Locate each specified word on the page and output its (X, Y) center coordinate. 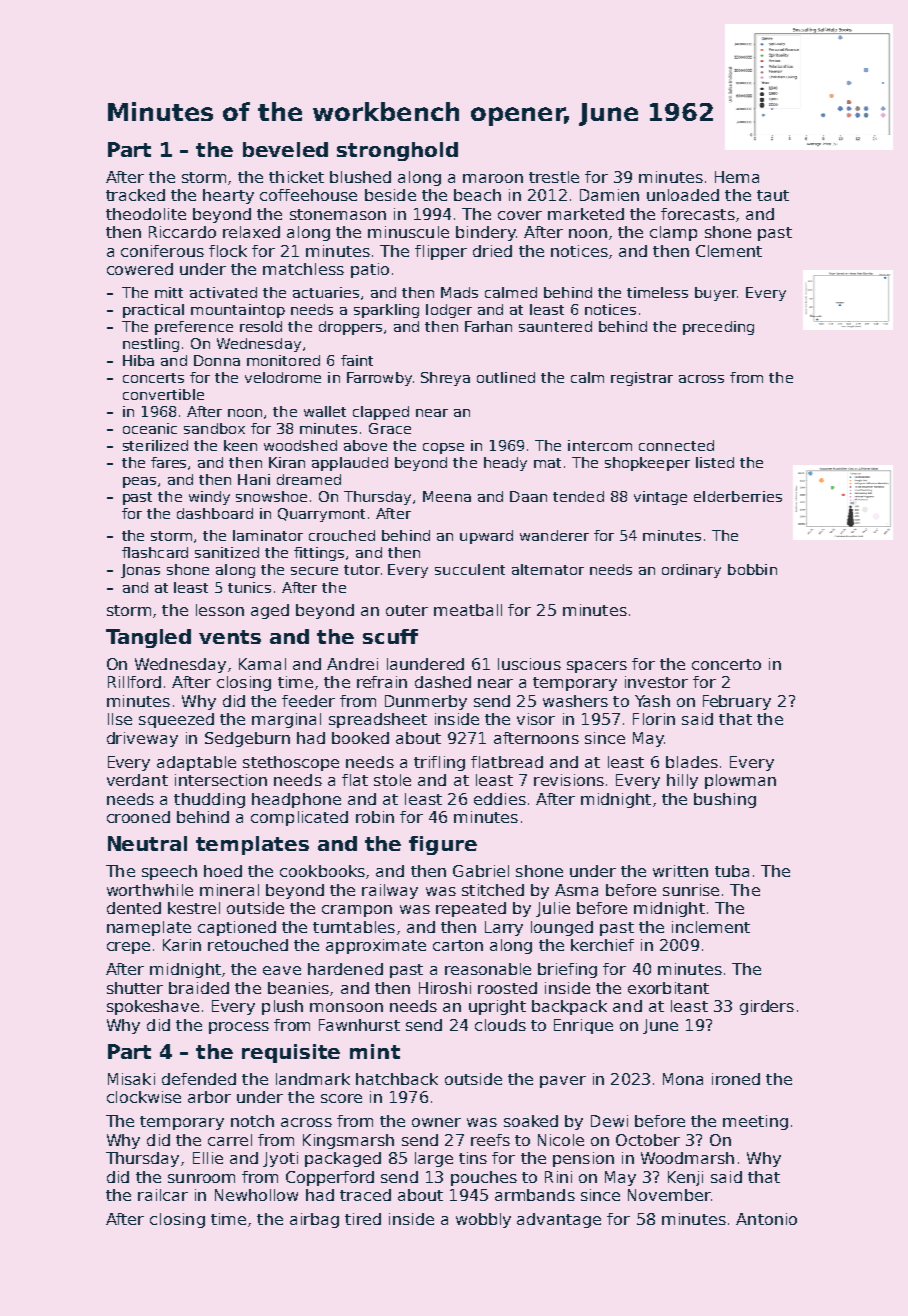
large (434, 1159)
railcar (163, 1195)
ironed (736, 1079)
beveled (285, 149)
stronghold (397, 151)
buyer (716, 294)
